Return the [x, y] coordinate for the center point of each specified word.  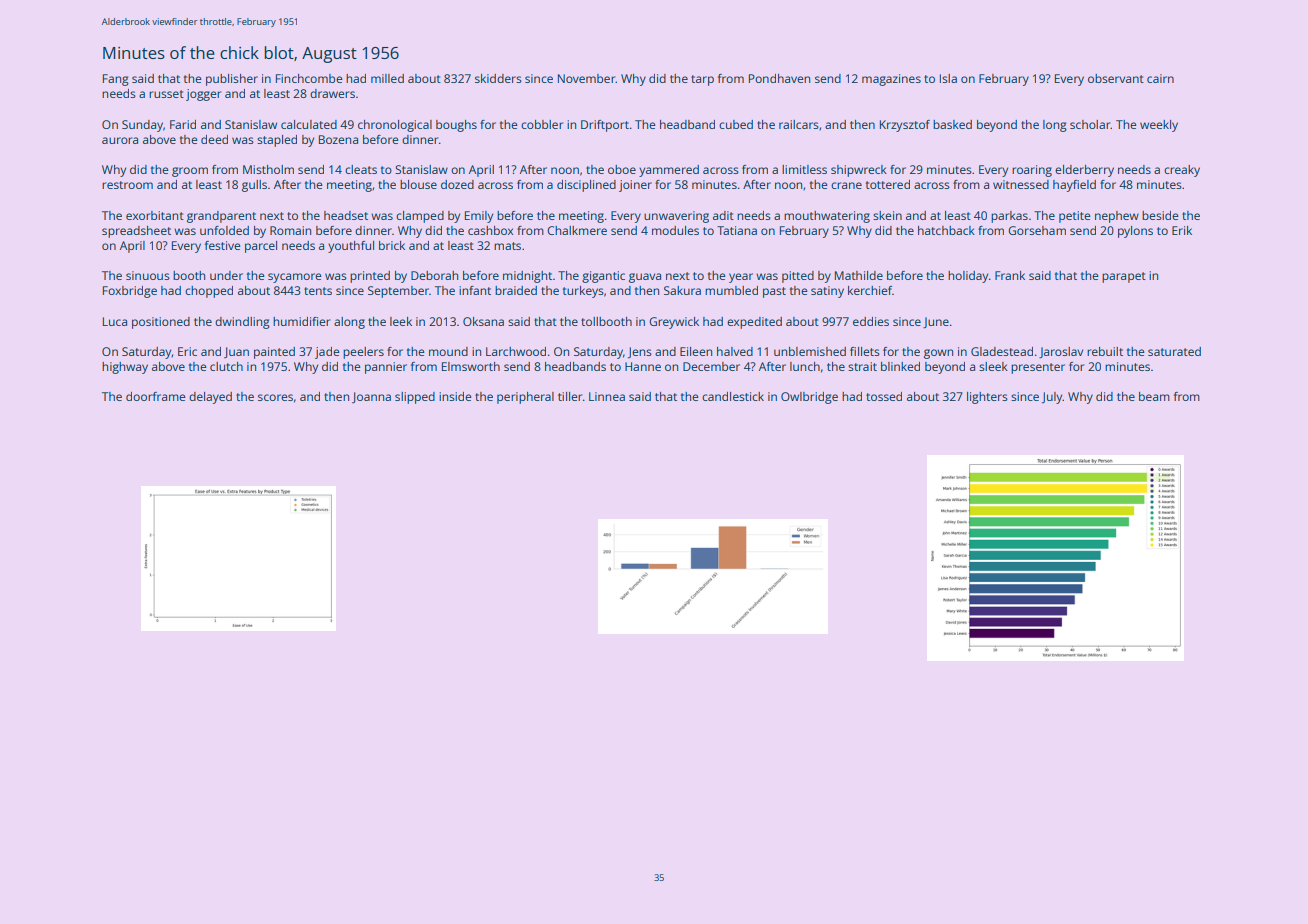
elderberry [1084, 171]
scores [275, 397]
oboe [622, 169]
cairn [1160, 78]
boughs [456, 126]
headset [346, 215]
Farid [183, 124]
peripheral [525, 398]
